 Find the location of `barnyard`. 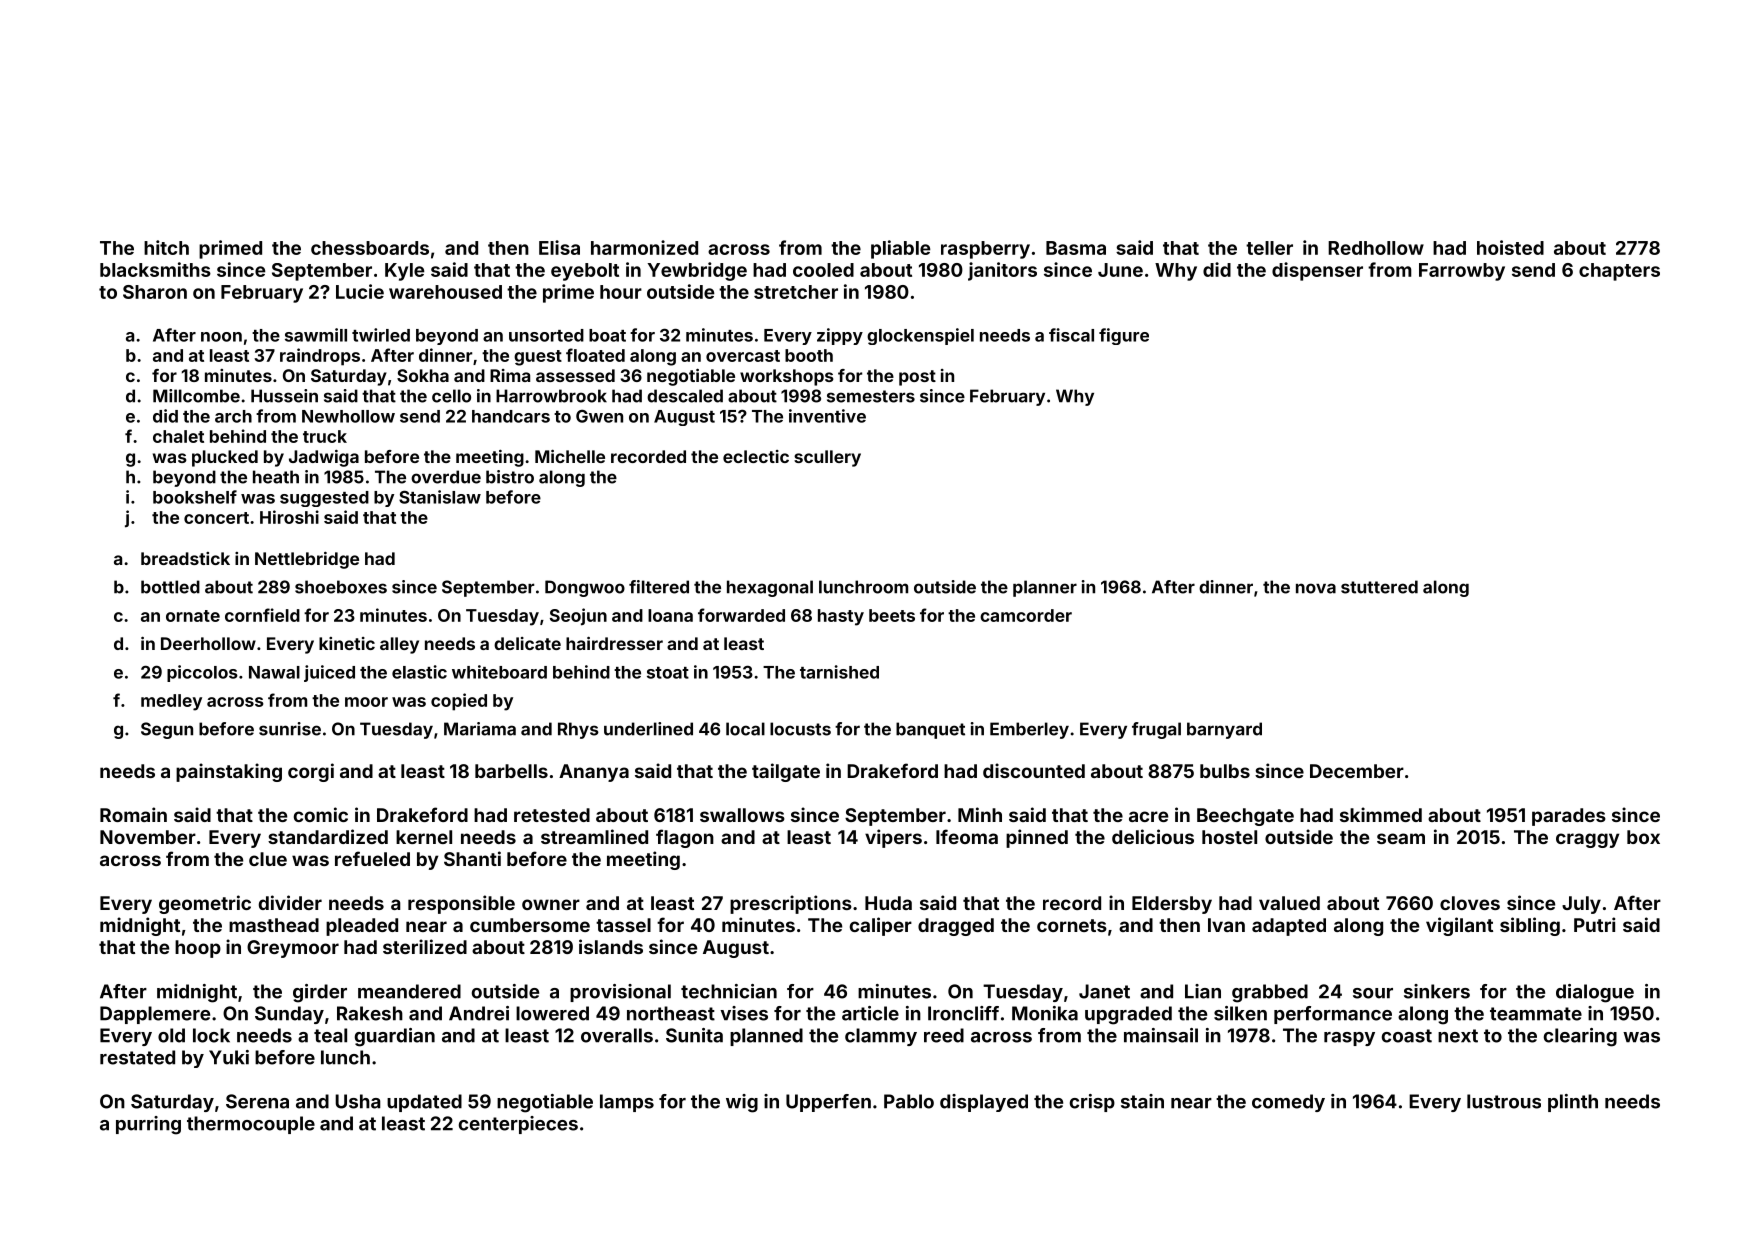

barnyard is located at coordinates (1224, 730).
